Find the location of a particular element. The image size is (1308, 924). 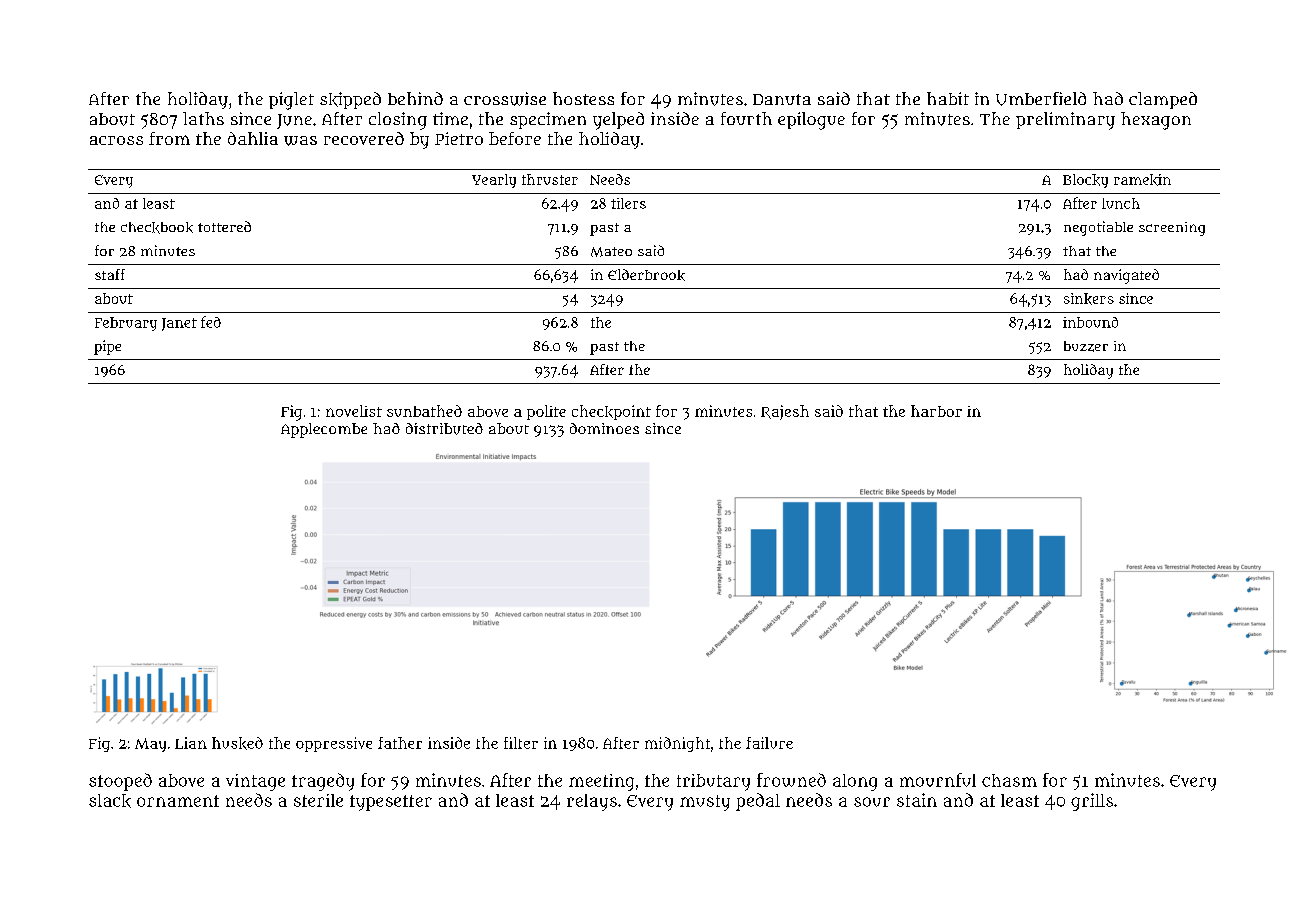

Applecombe is located at coordinates (324, 430).
